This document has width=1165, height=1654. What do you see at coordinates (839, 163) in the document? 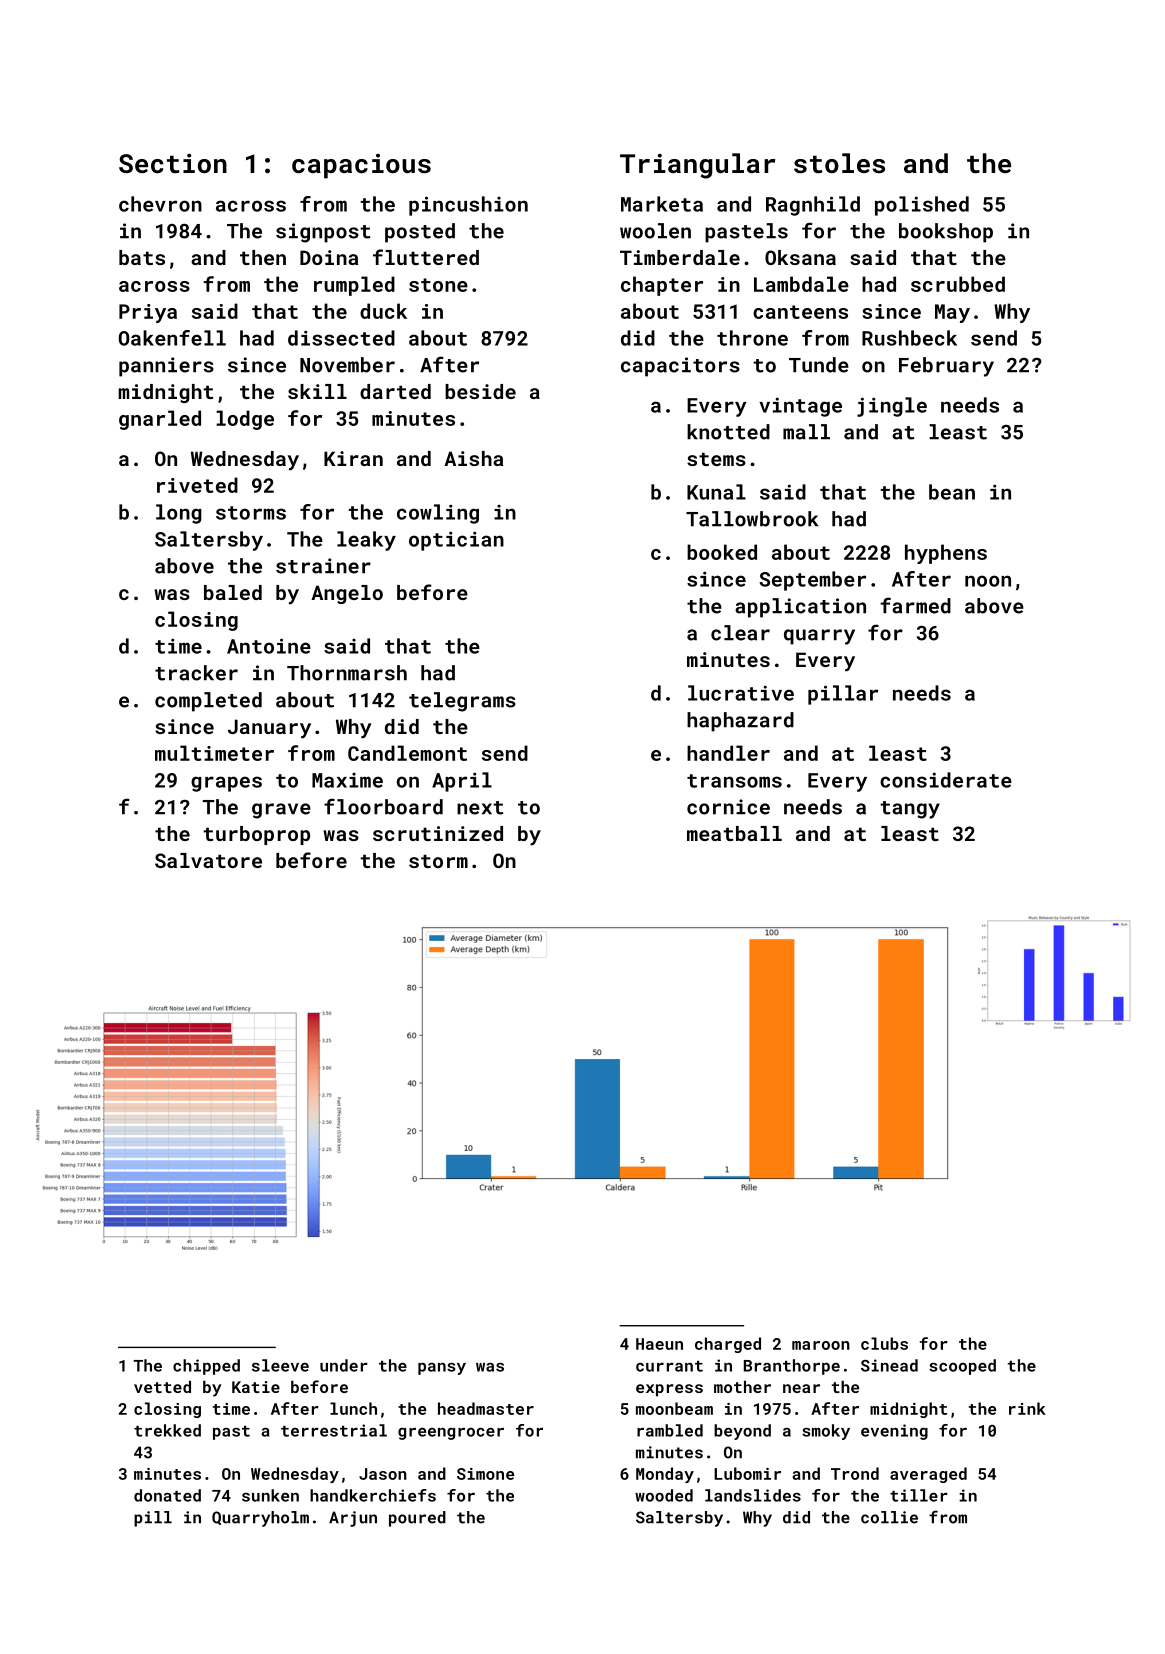
I see `stoles` at bounding box center [839, 163].
